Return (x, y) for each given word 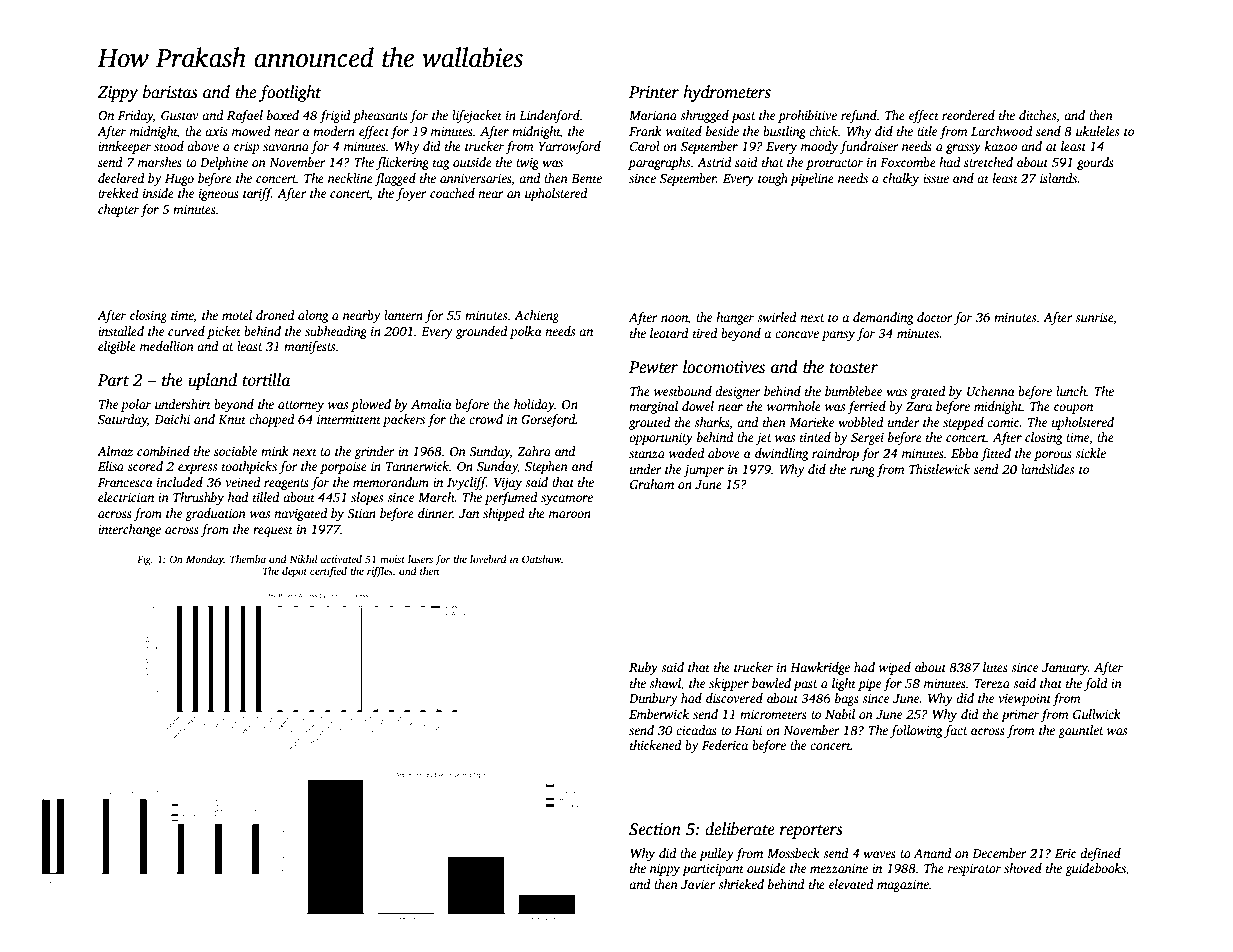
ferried (866, 407)
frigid (335, 116)
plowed (371, 405)
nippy (665, 870)
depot (294, 572)
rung (862, 472)
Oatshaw (541, 559)
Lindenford (549, 116)
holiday (534, 405)
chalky (901, 179)
